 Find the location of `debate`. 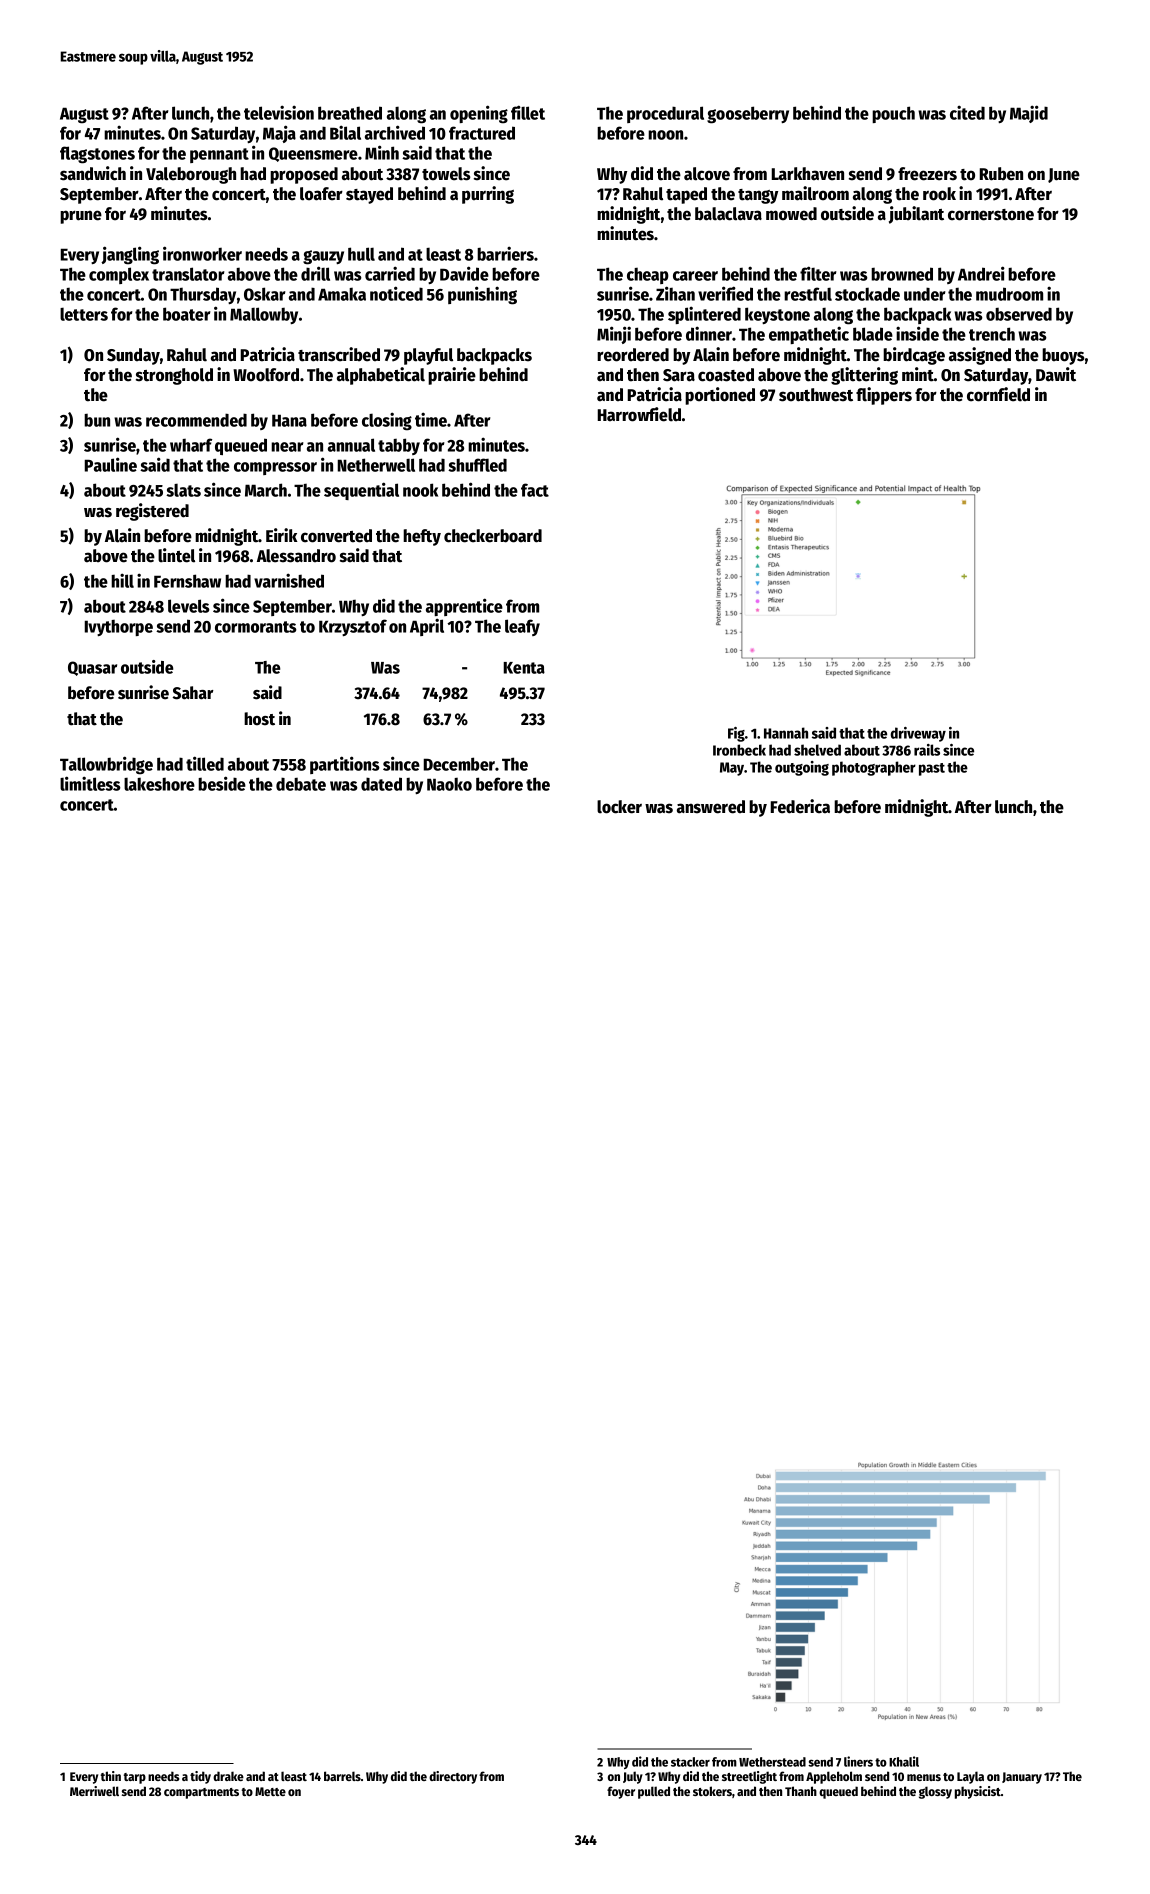

debate is located at coordinates (301, 784).
